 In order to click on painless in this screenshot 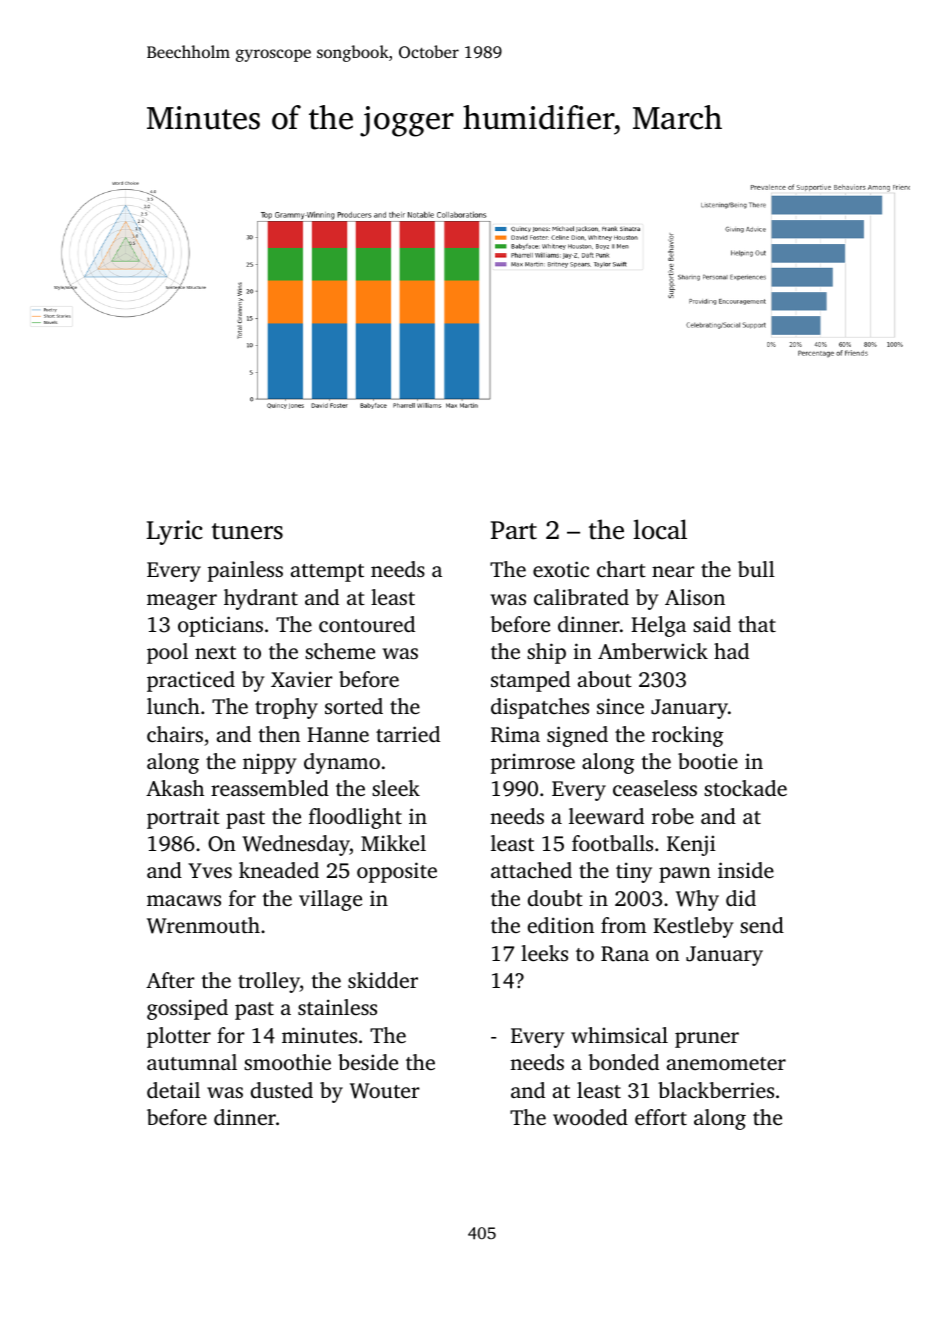, I will do `click(245, 571)`.
